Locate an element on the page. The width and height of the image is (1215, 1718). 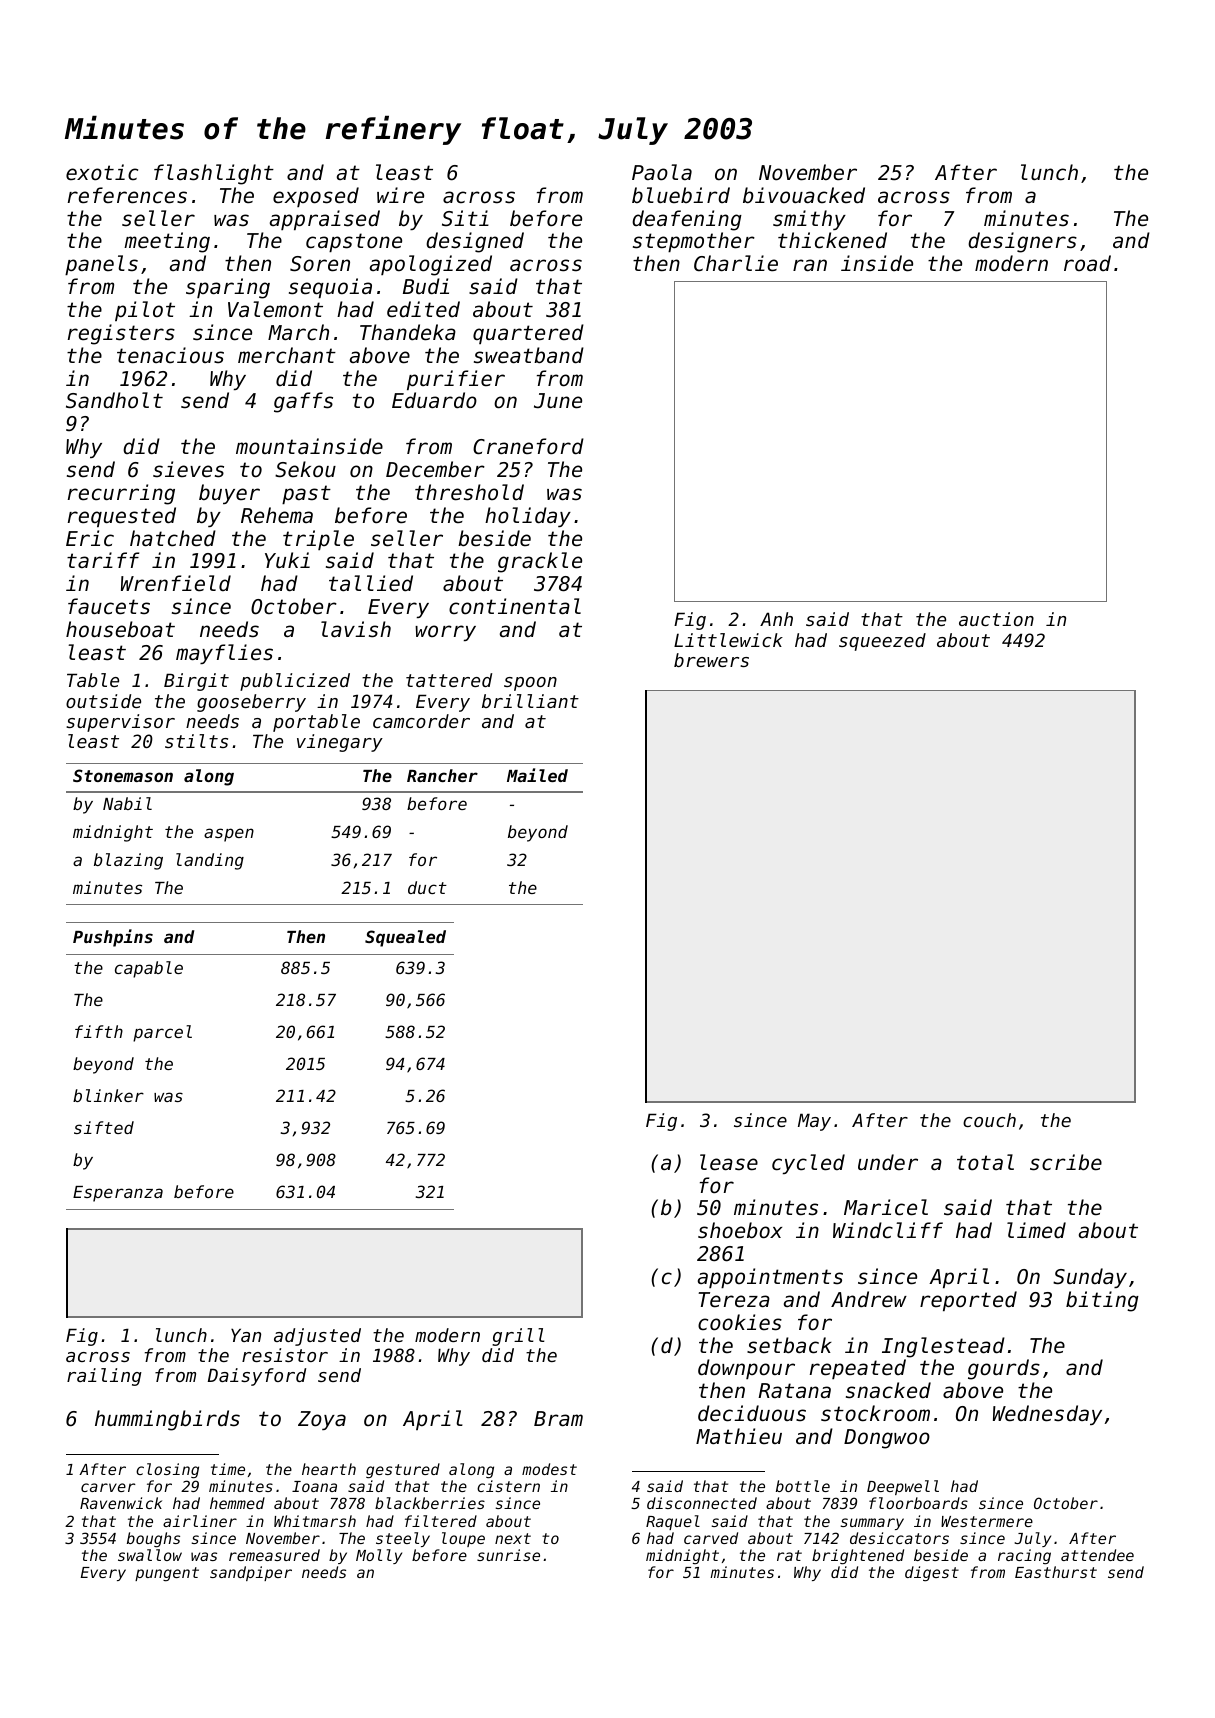
biting is located at coordinates (1102, 1301).
